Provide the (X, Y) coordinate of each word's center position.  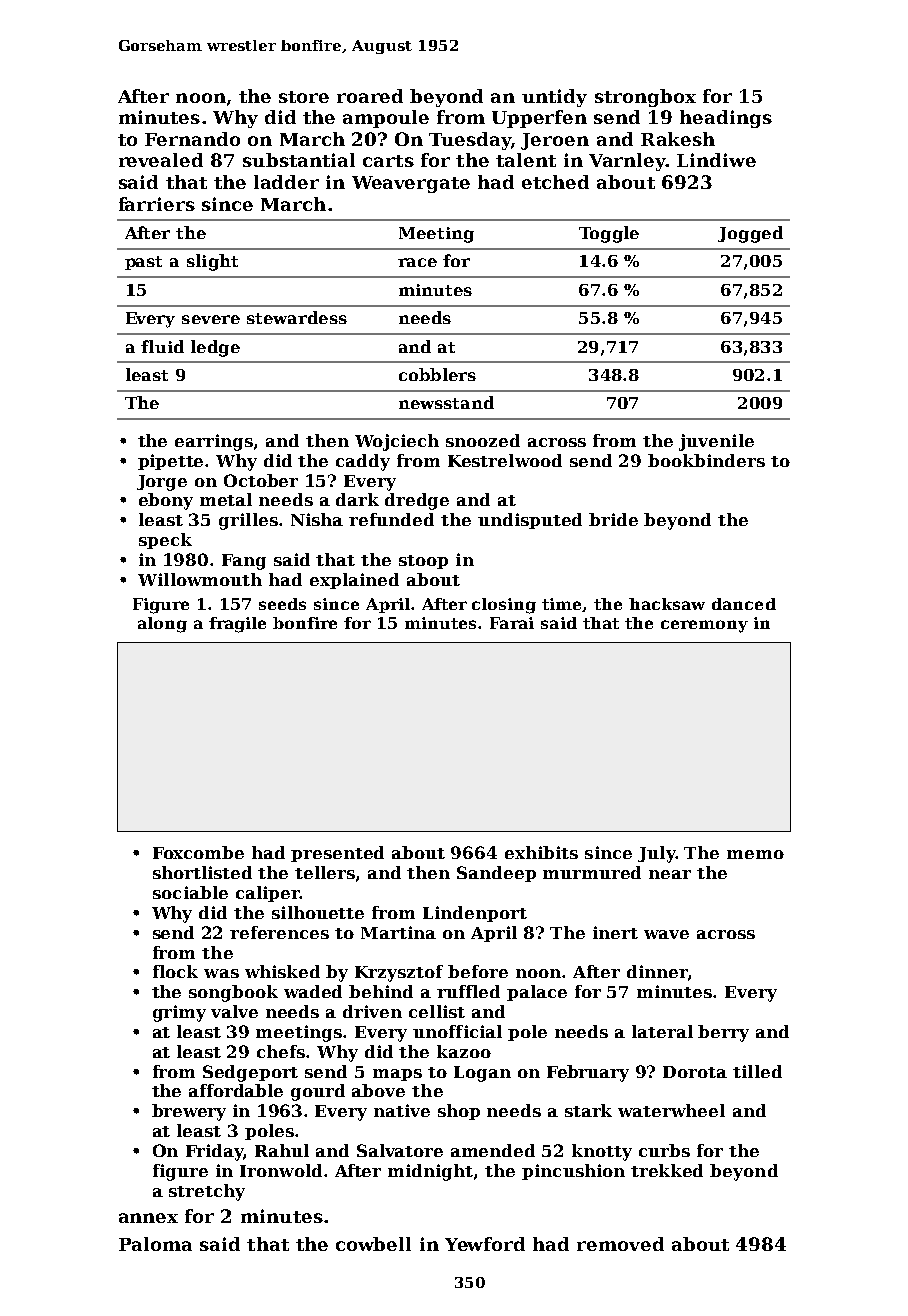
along (162, 625)
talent (526, 160)
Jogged (750, 234)
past (143, 263)
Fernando (192, 139)
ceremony (704, 626)
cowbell (373, 1244)
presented (337, 854)
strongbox (645, 98)
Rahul (282, 1150)
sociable (190, 892)
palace (537, 993)
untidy (554, 98)
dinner (657, 971)
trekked (667, 1170)
